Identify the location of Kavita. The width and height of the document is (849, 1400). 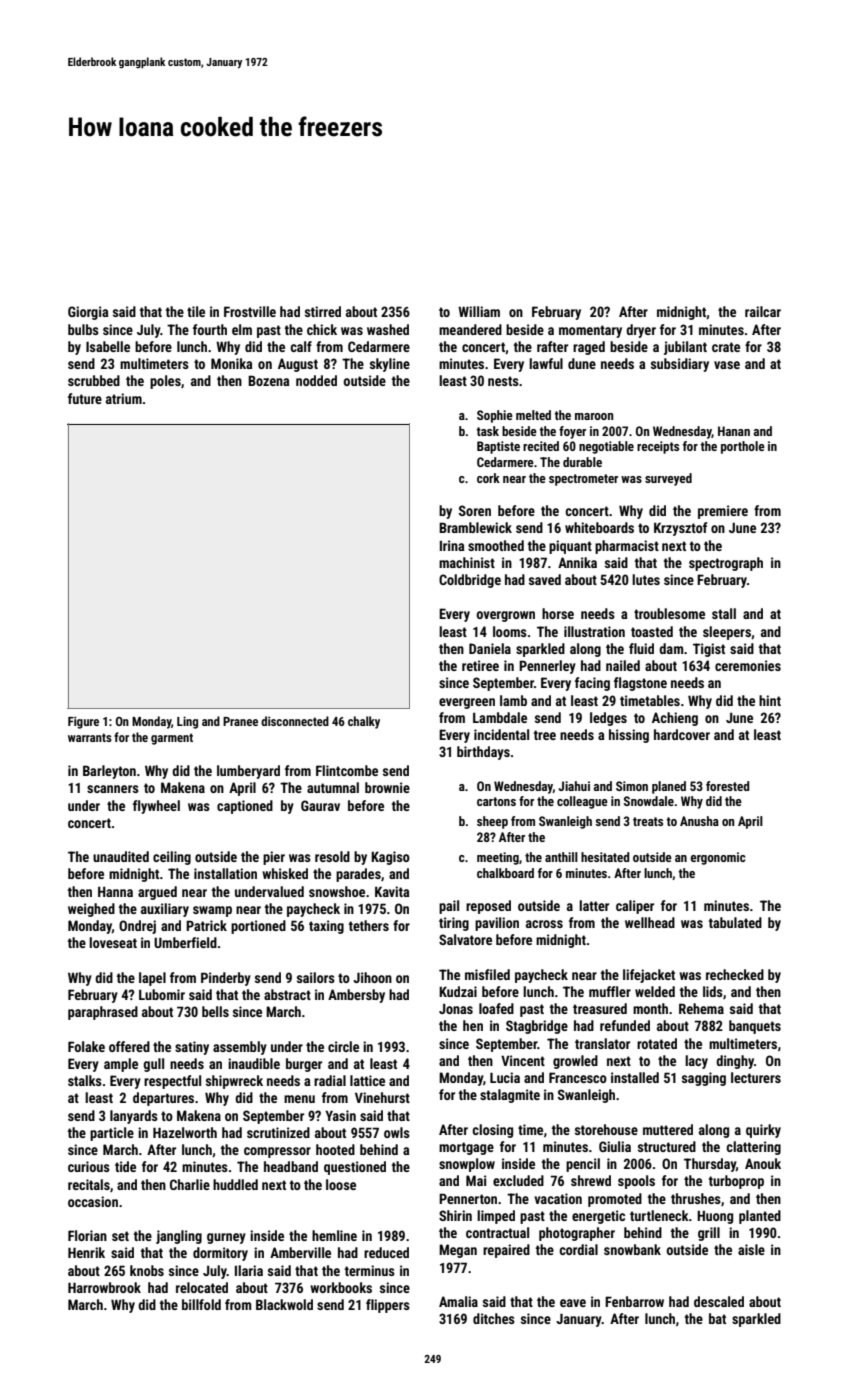
(392, 891).
